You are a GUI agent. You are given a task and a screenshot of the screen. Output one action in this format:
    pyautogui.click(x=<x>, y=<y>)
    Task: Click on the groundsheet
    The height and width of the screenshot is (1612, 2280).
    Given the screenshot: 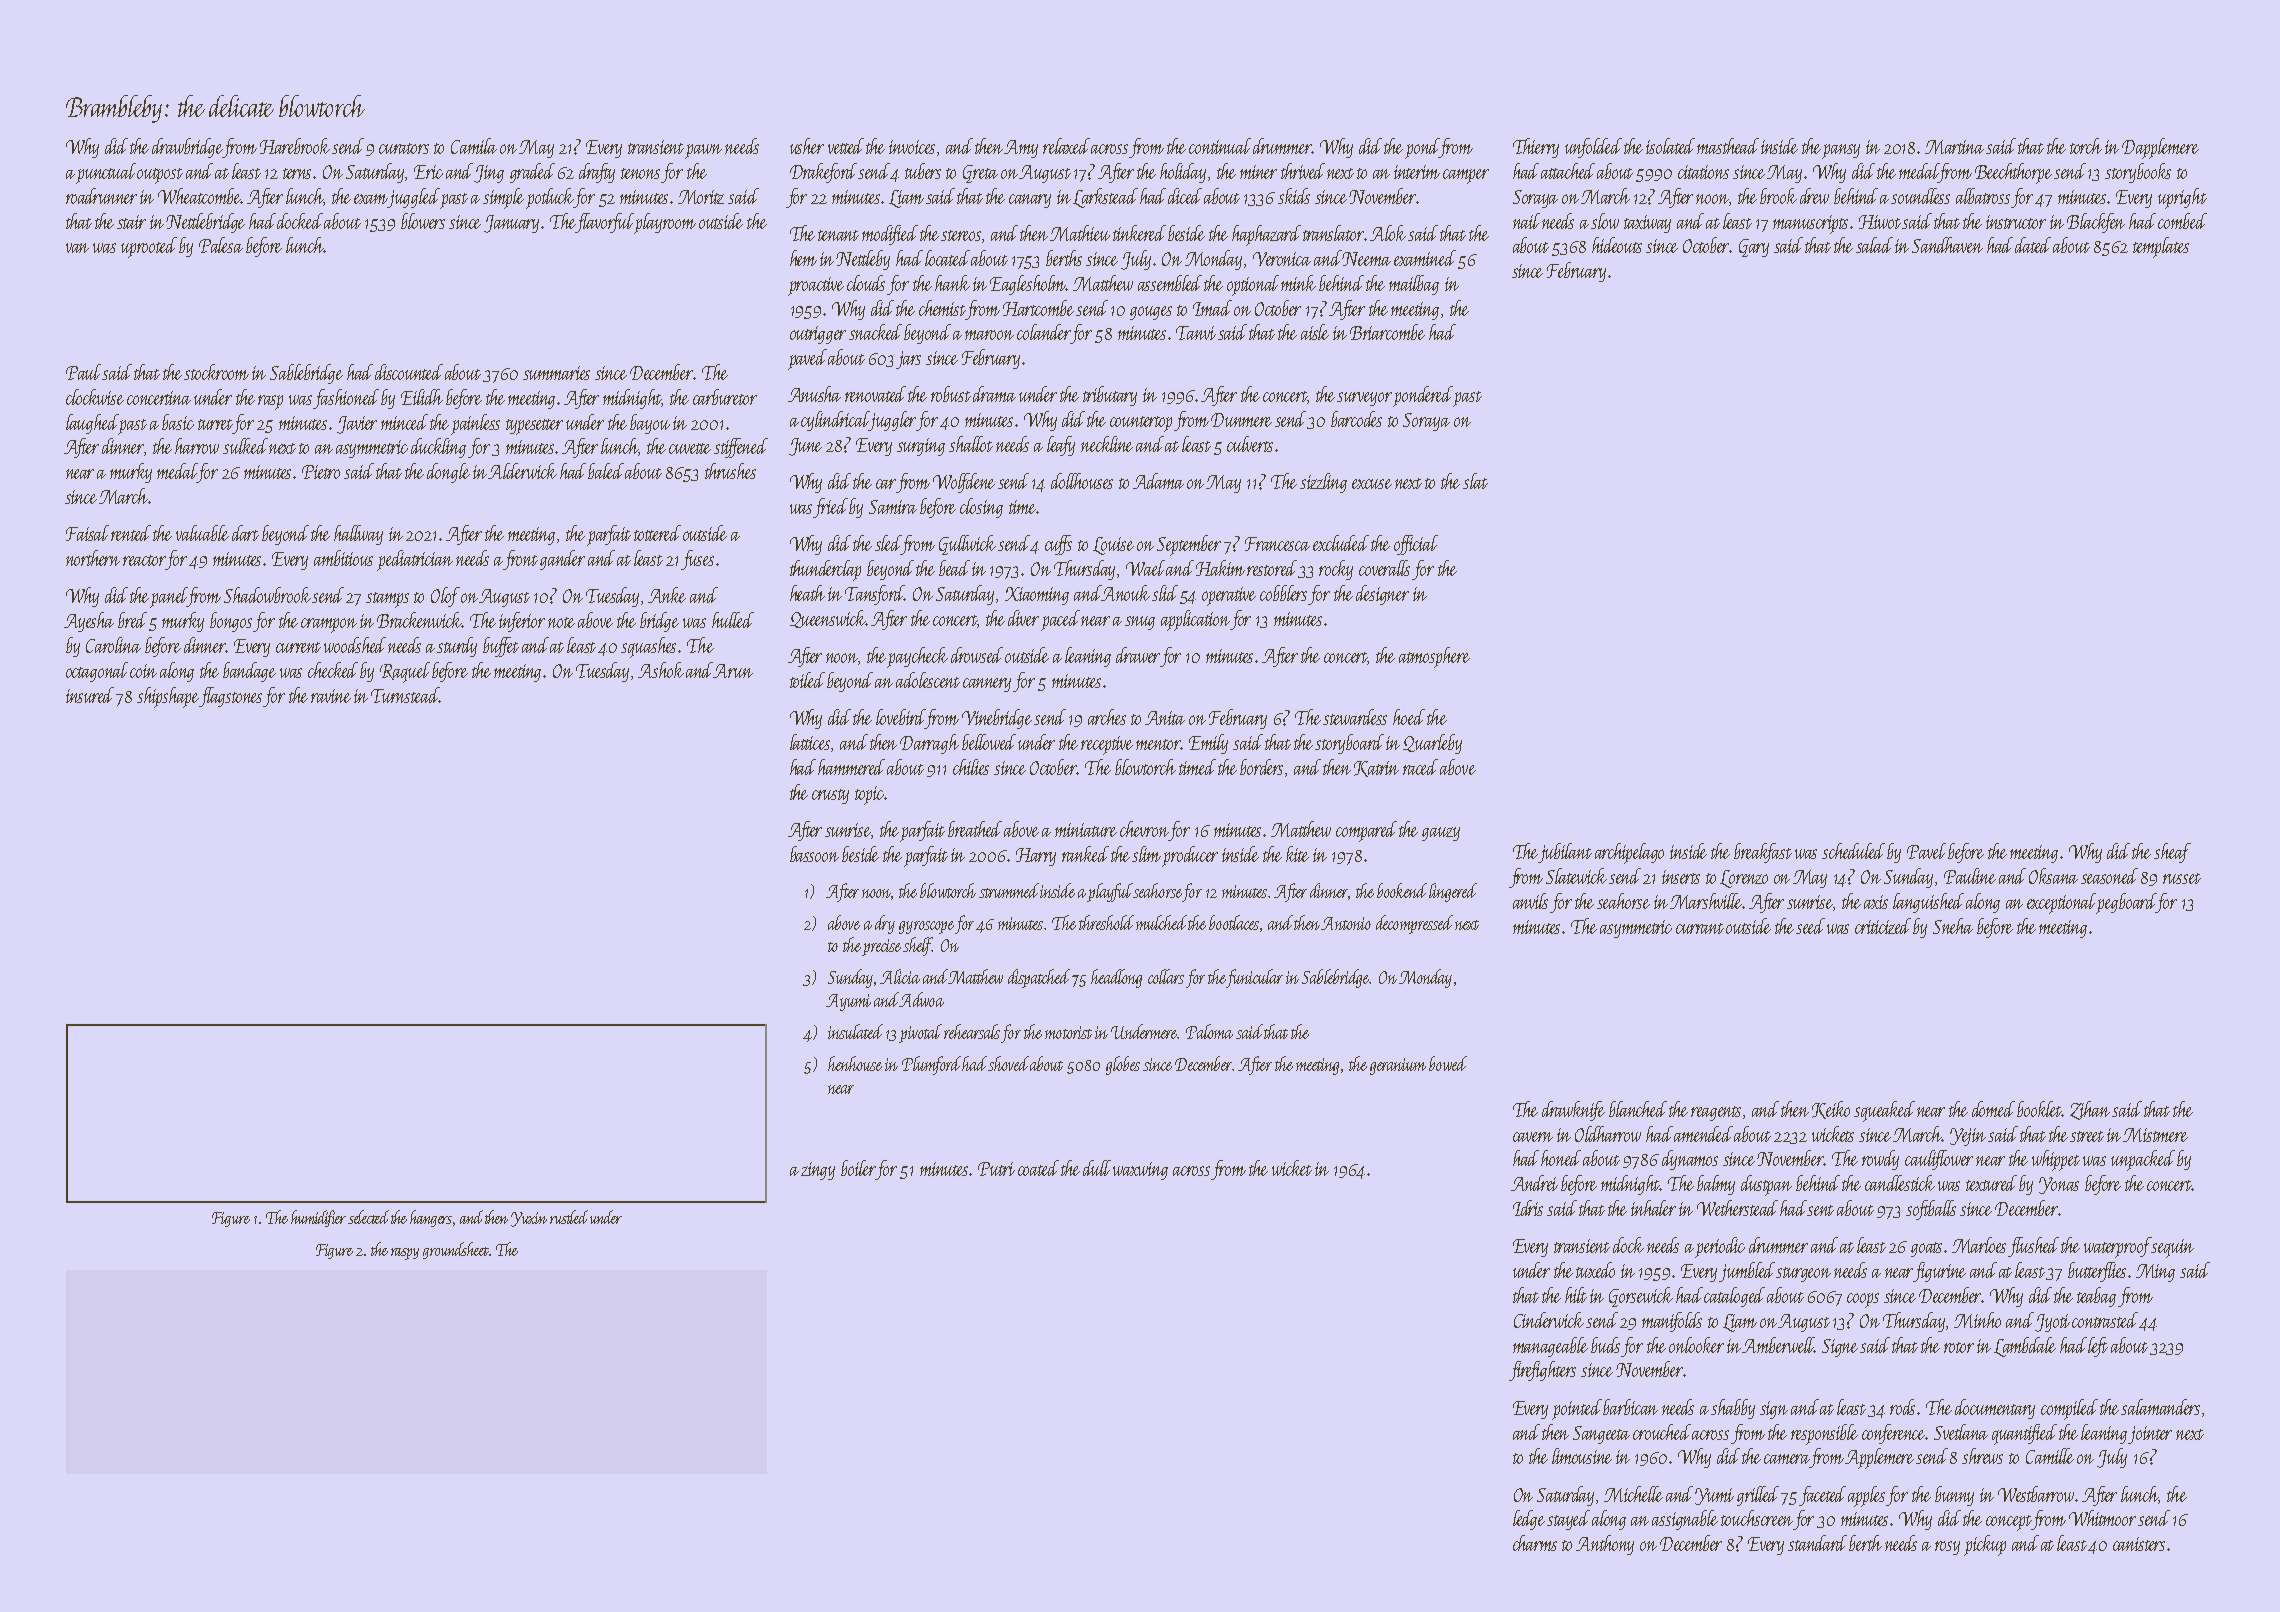 What is the action you would take?
    pyautogui.click(x=456, y=1250)
